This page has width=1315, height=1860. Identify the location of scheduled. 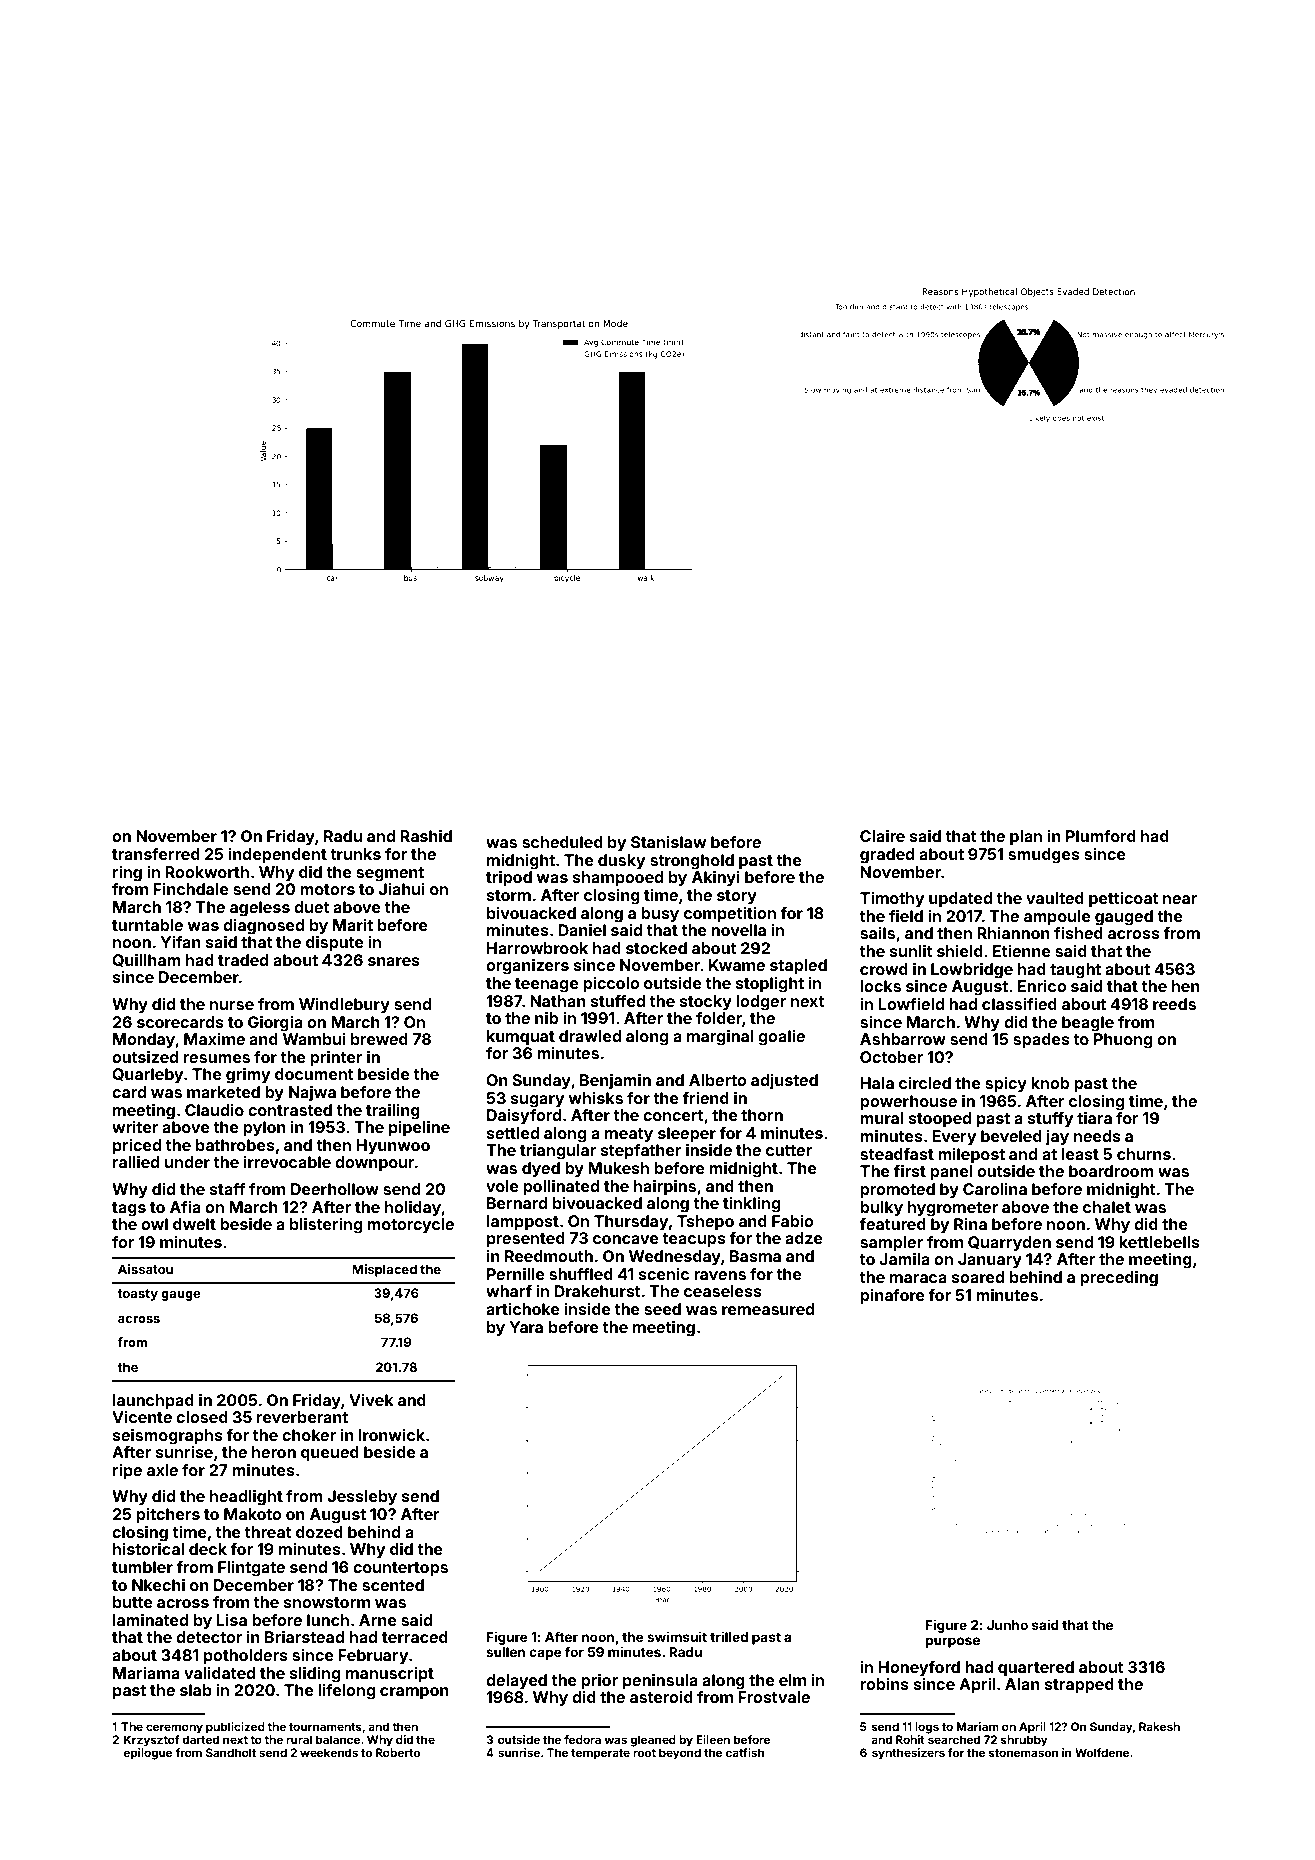
(562, 842).
